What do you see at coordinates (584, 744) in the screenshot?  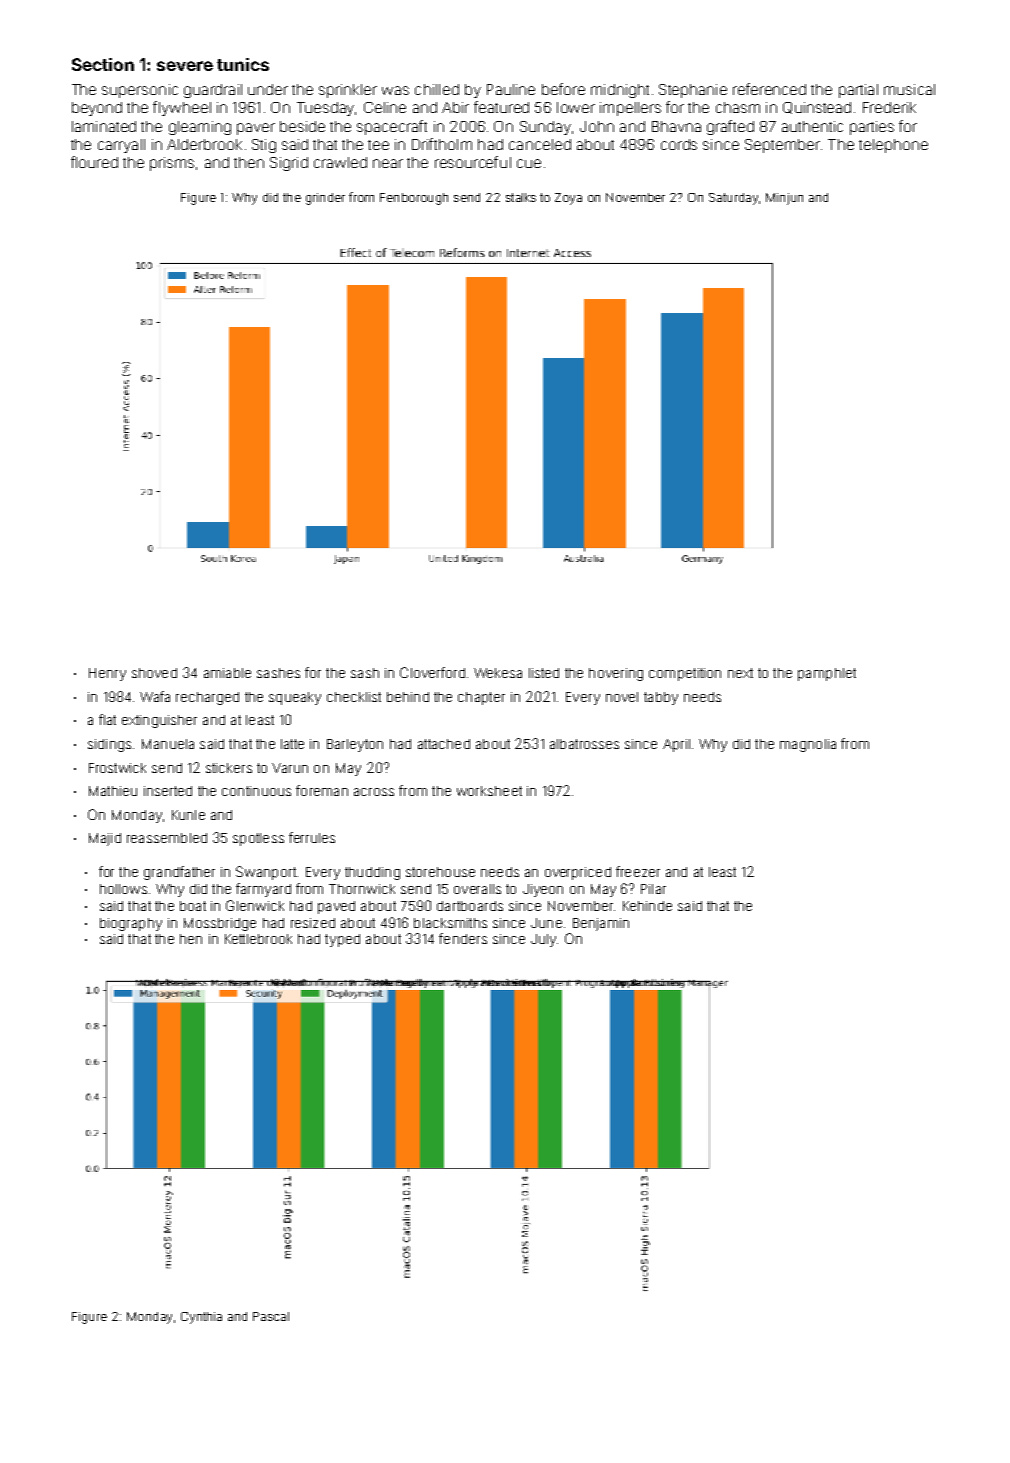 I see `albatrosses` at bounding box center [584, 744].
